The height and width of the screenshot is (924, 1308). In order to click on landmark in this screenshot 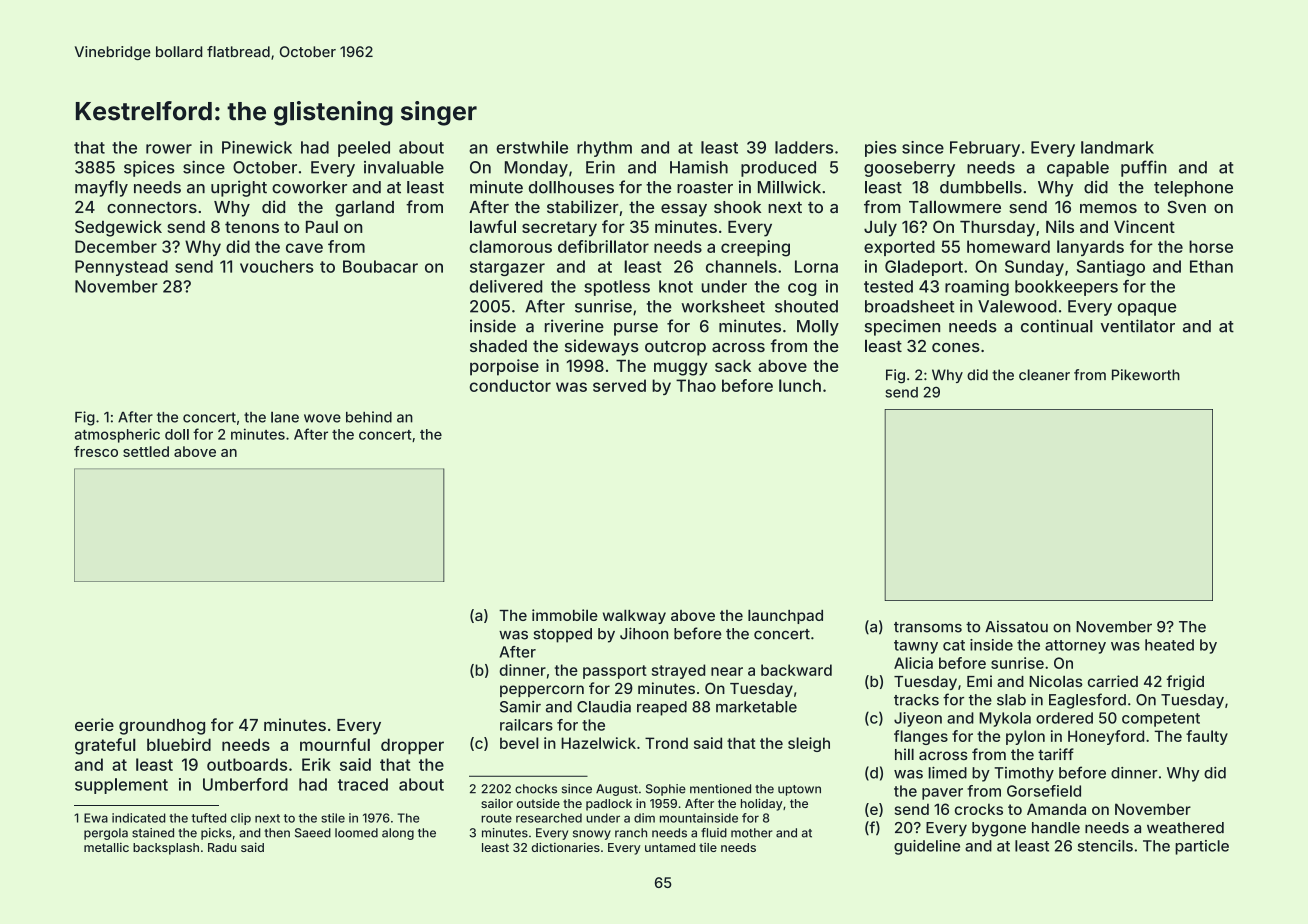, I will do `click(1117, 147)`.
